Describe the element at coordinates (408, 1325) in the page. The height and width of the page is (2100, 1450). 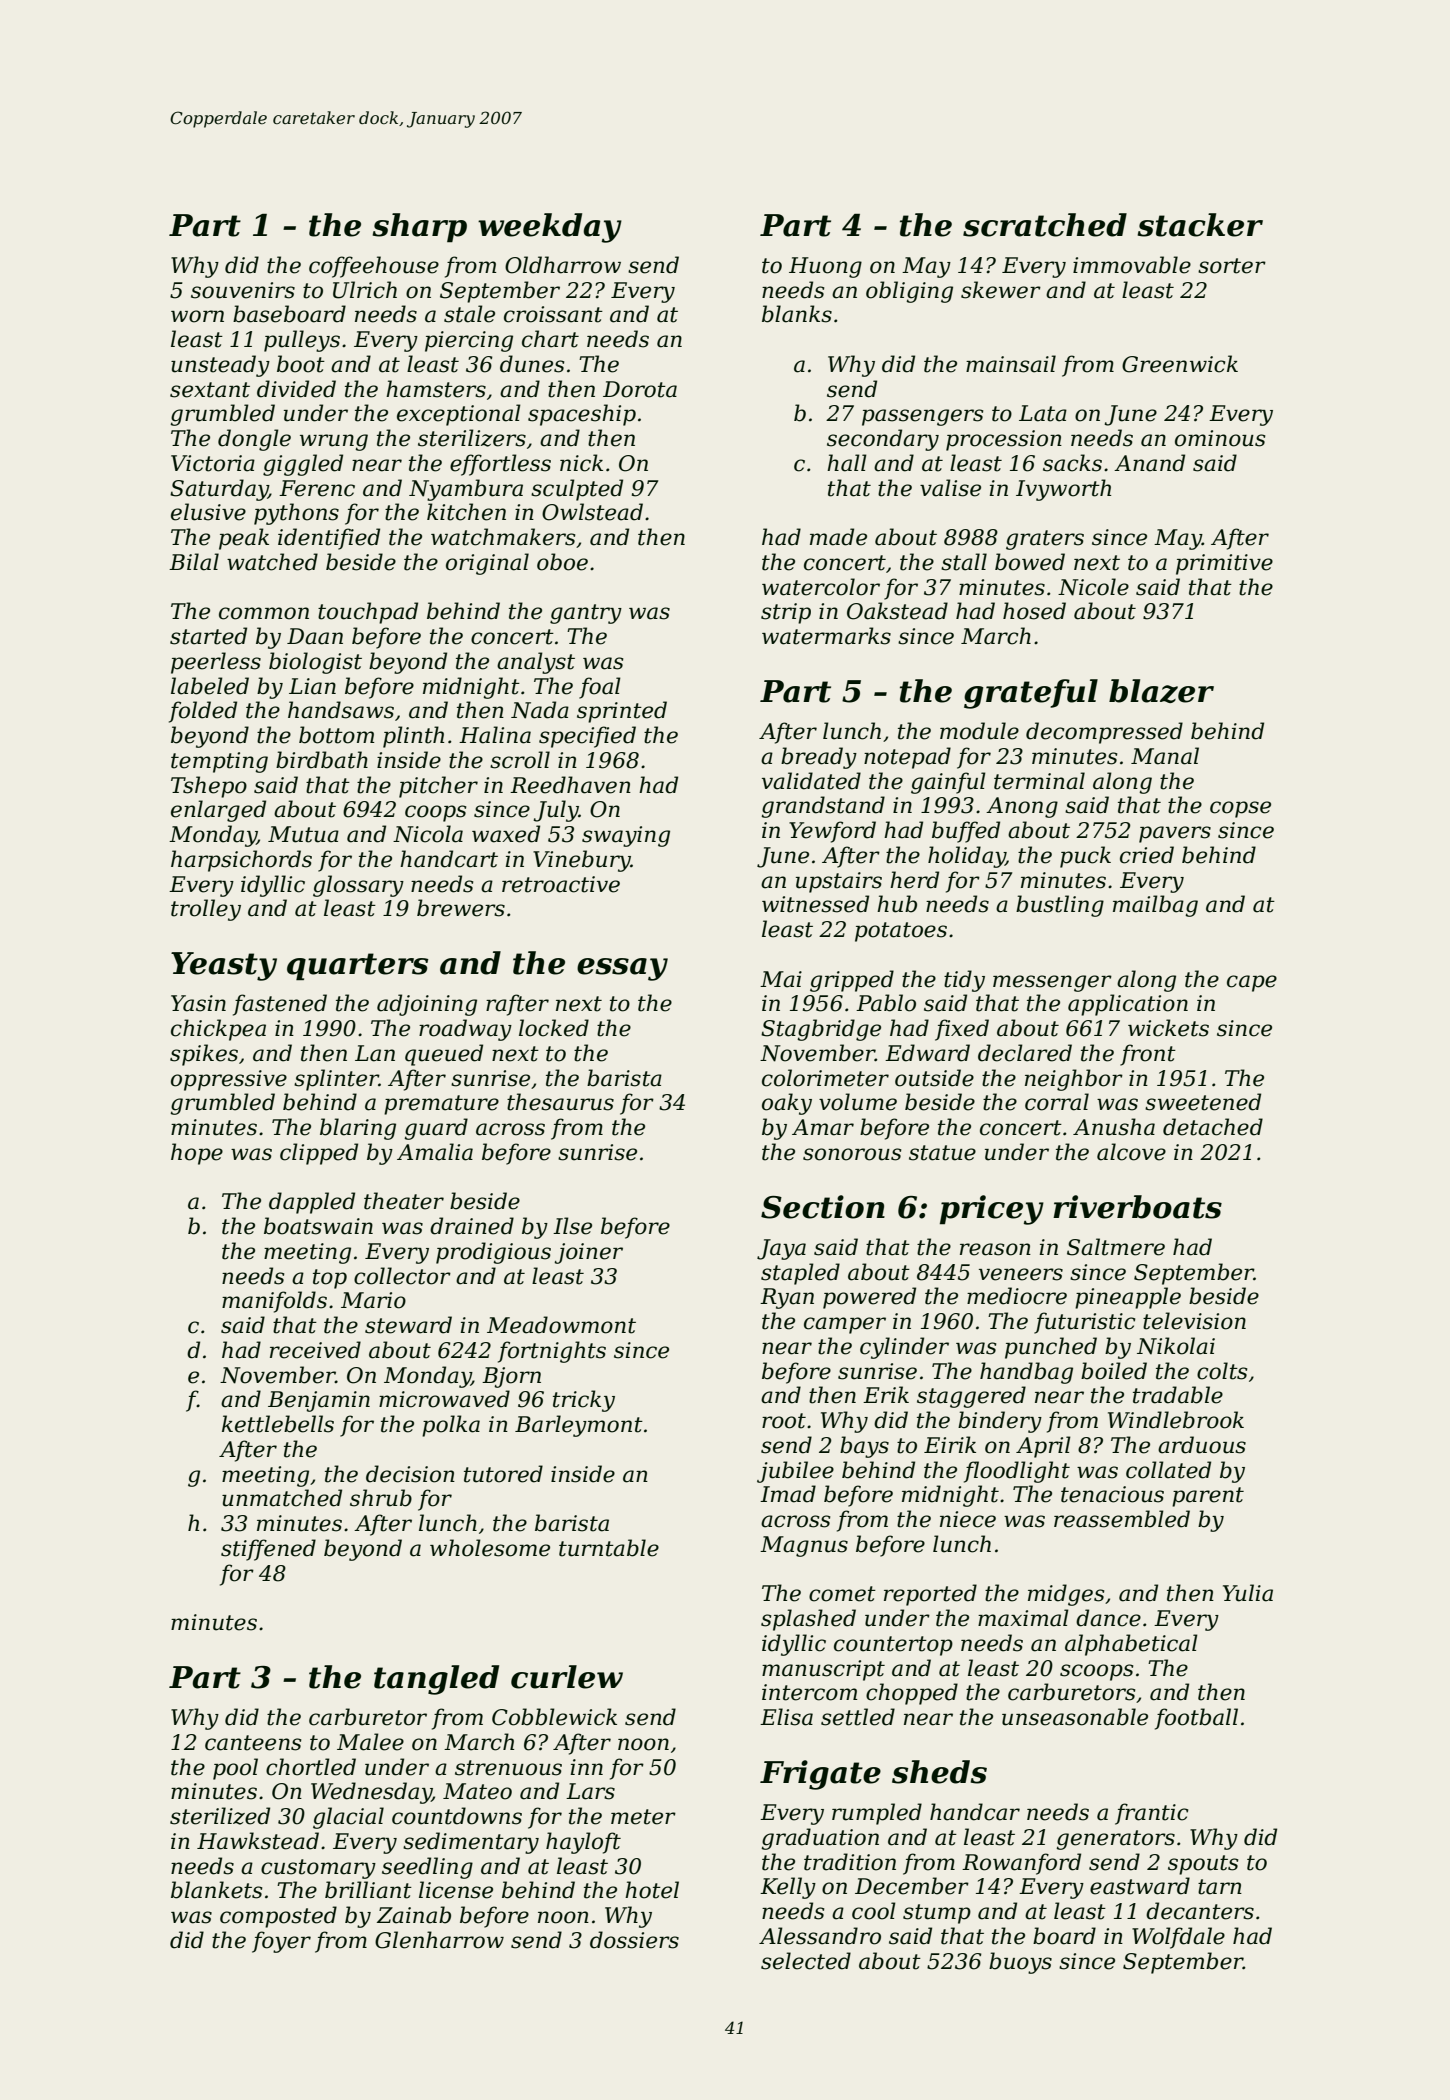
I see `steward` at that location.
